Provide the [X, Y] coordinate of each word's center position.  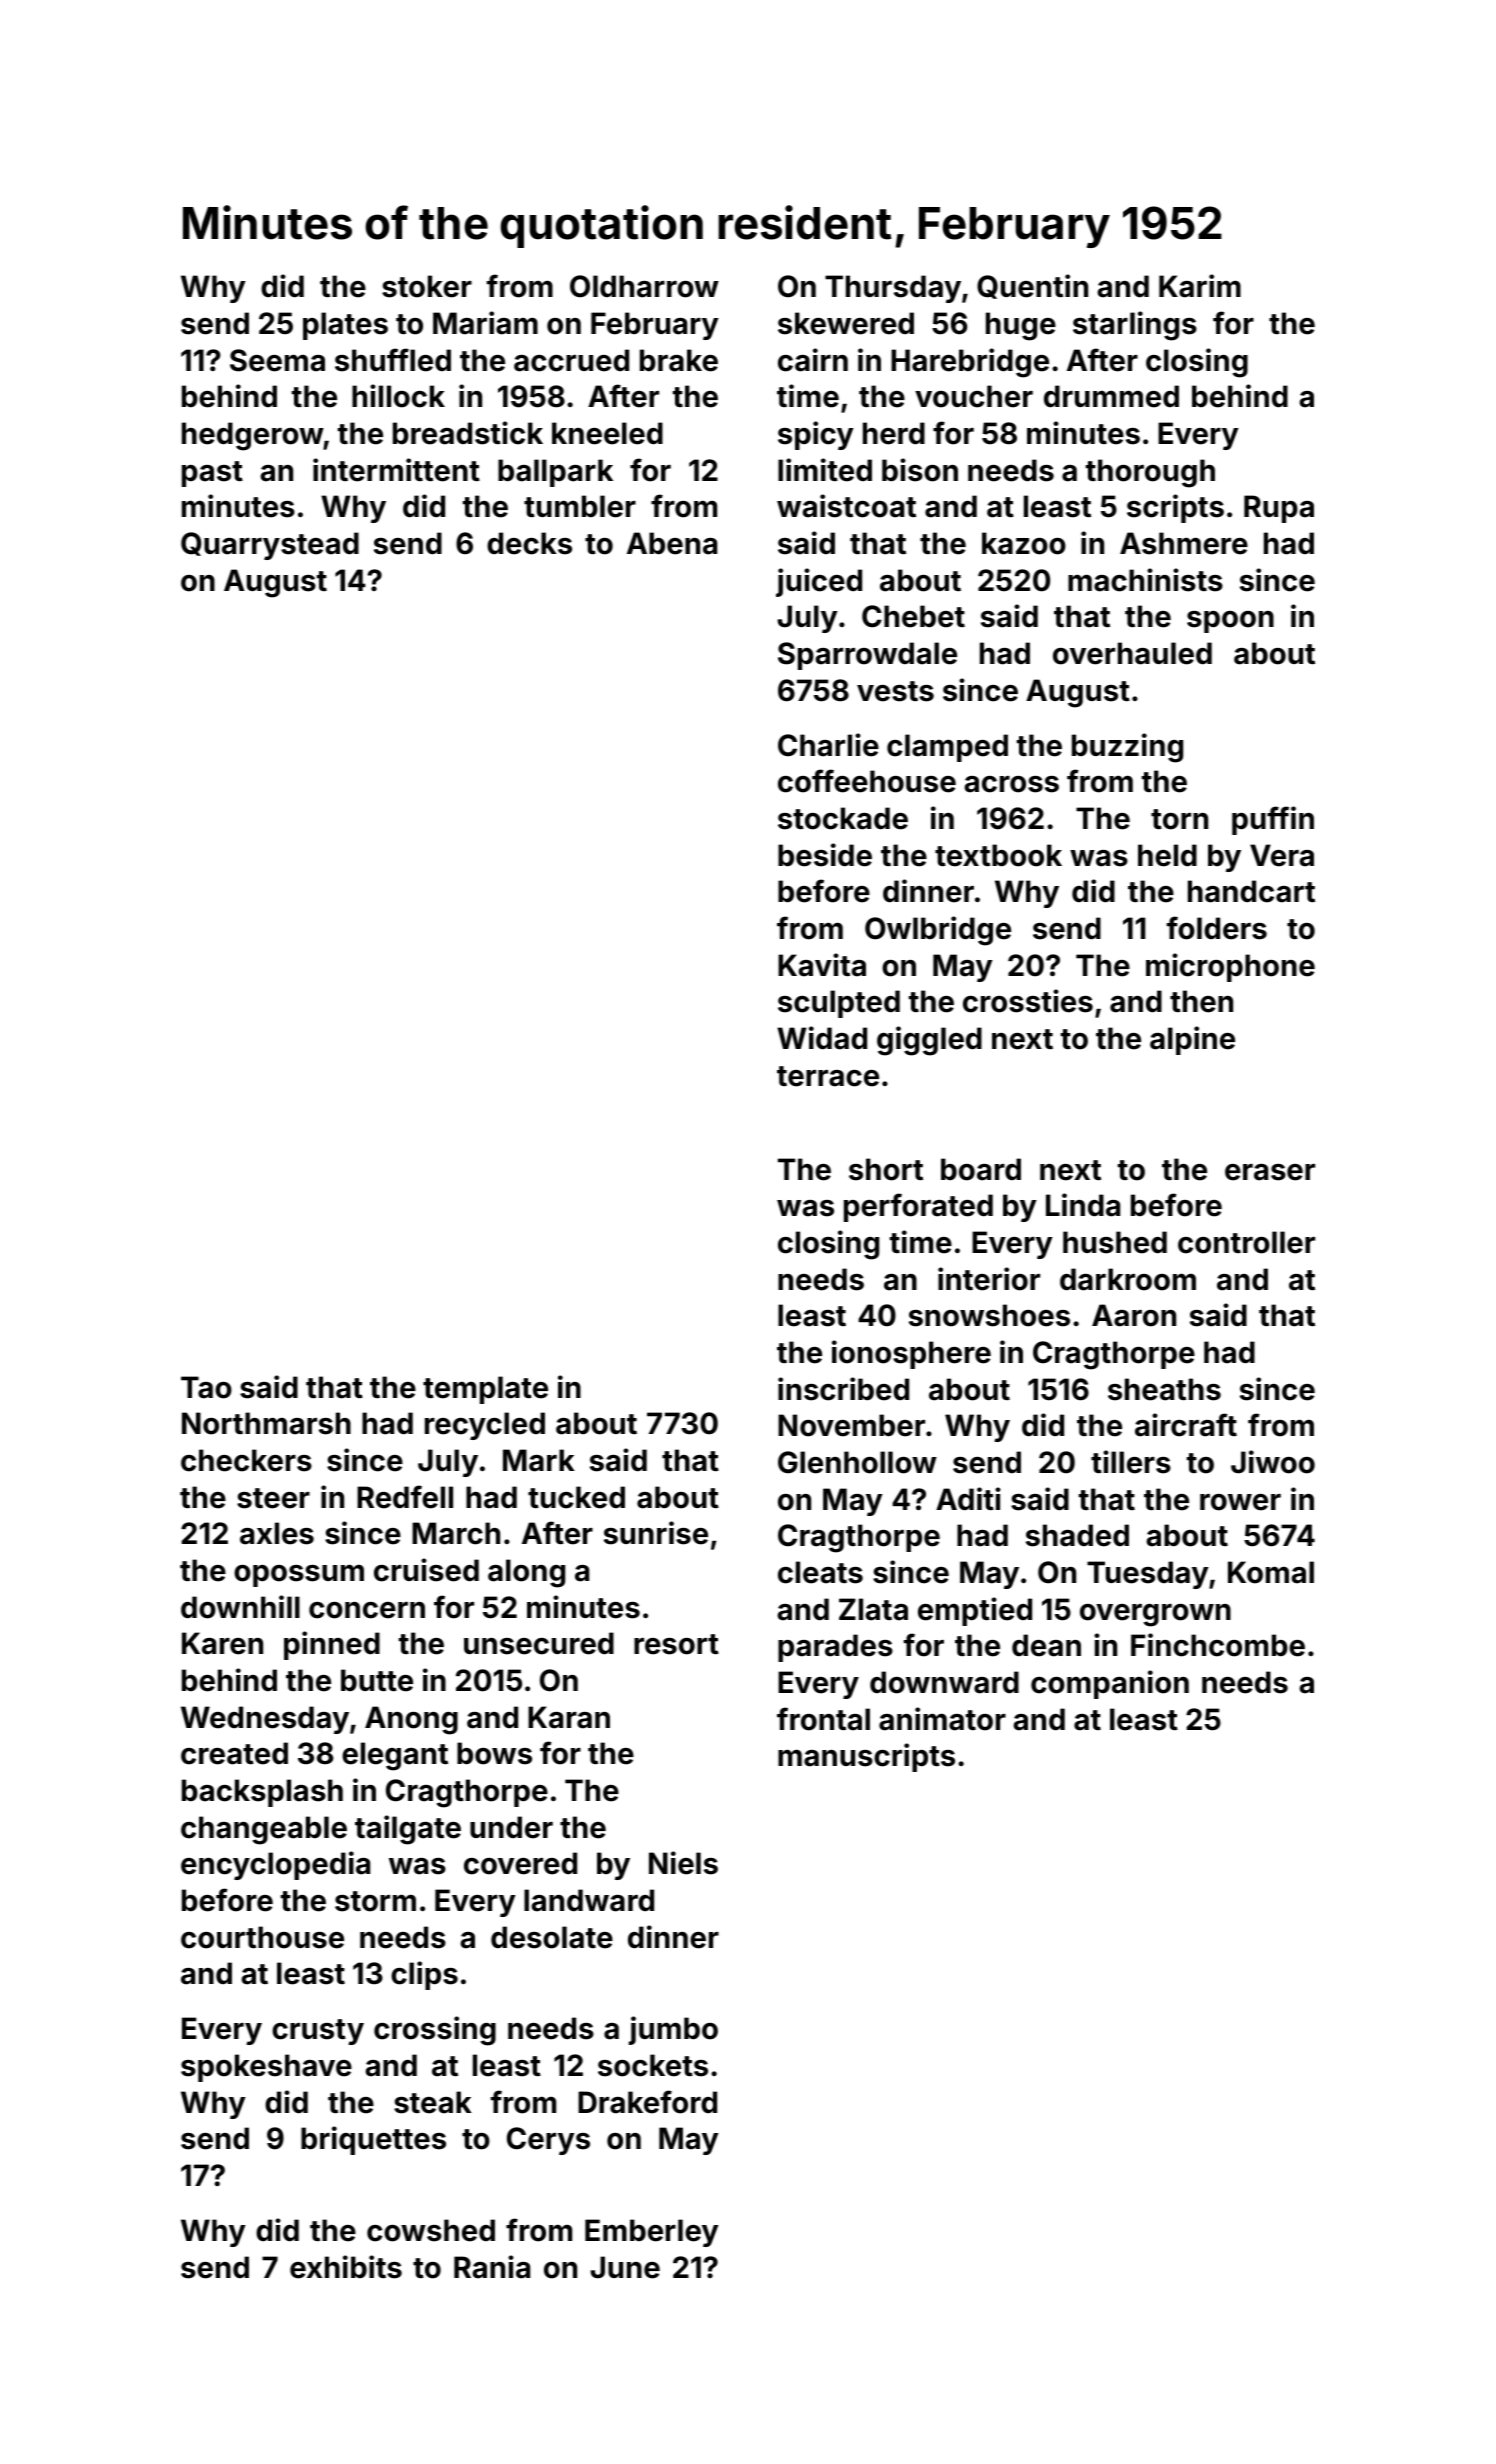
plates [345, 326]
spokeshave [266, 2068]
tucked [576, 1497]
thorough [1150, 473]
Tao [206, 1387]
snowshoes [989, 1315]
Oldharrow [644, 286]
